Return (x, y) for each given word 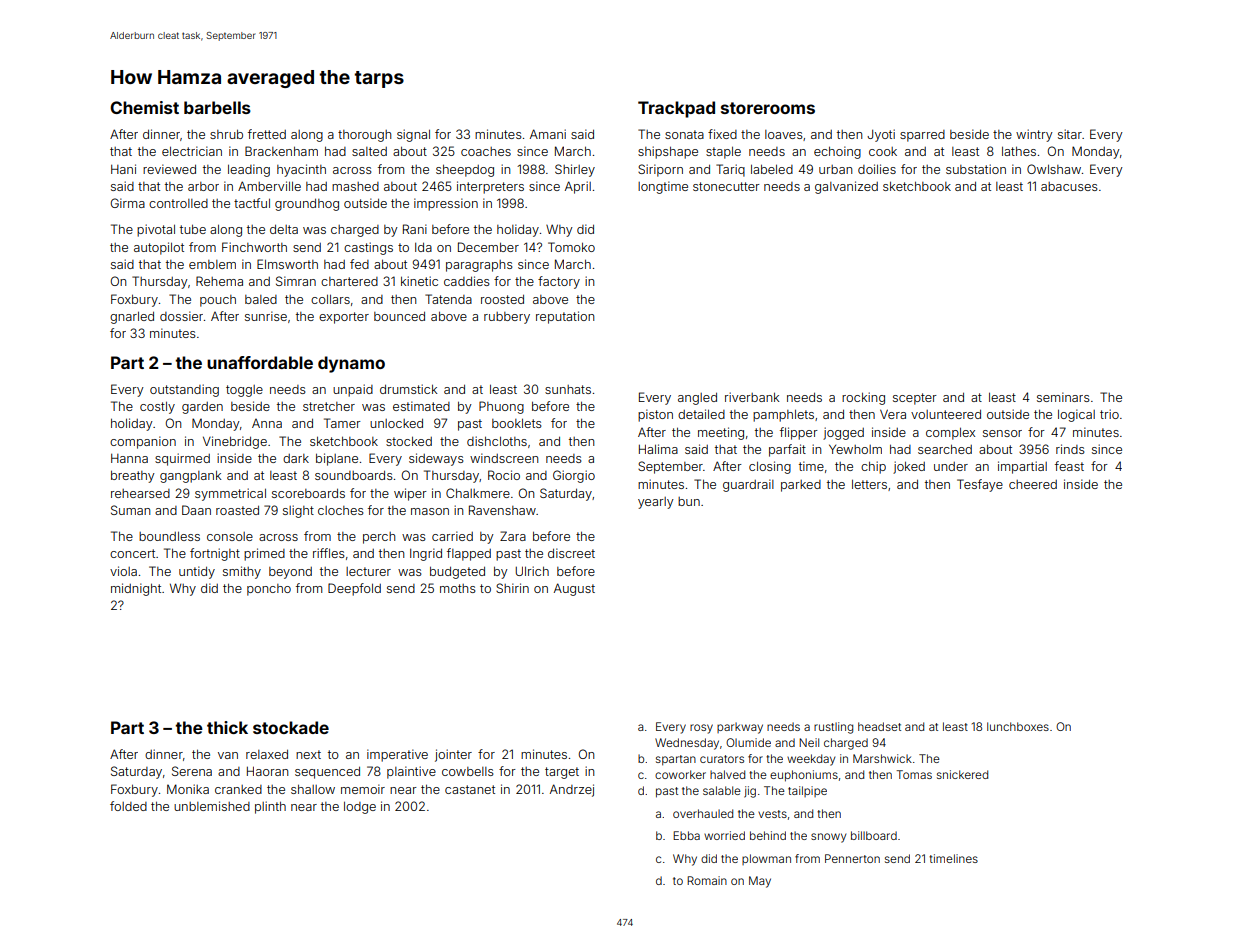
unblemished (212, 806)
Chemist (144, 107)
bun (689, 501)
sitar (1070, 134)
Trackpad (676, 109)
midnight (136, 589)
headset (879, 726)
